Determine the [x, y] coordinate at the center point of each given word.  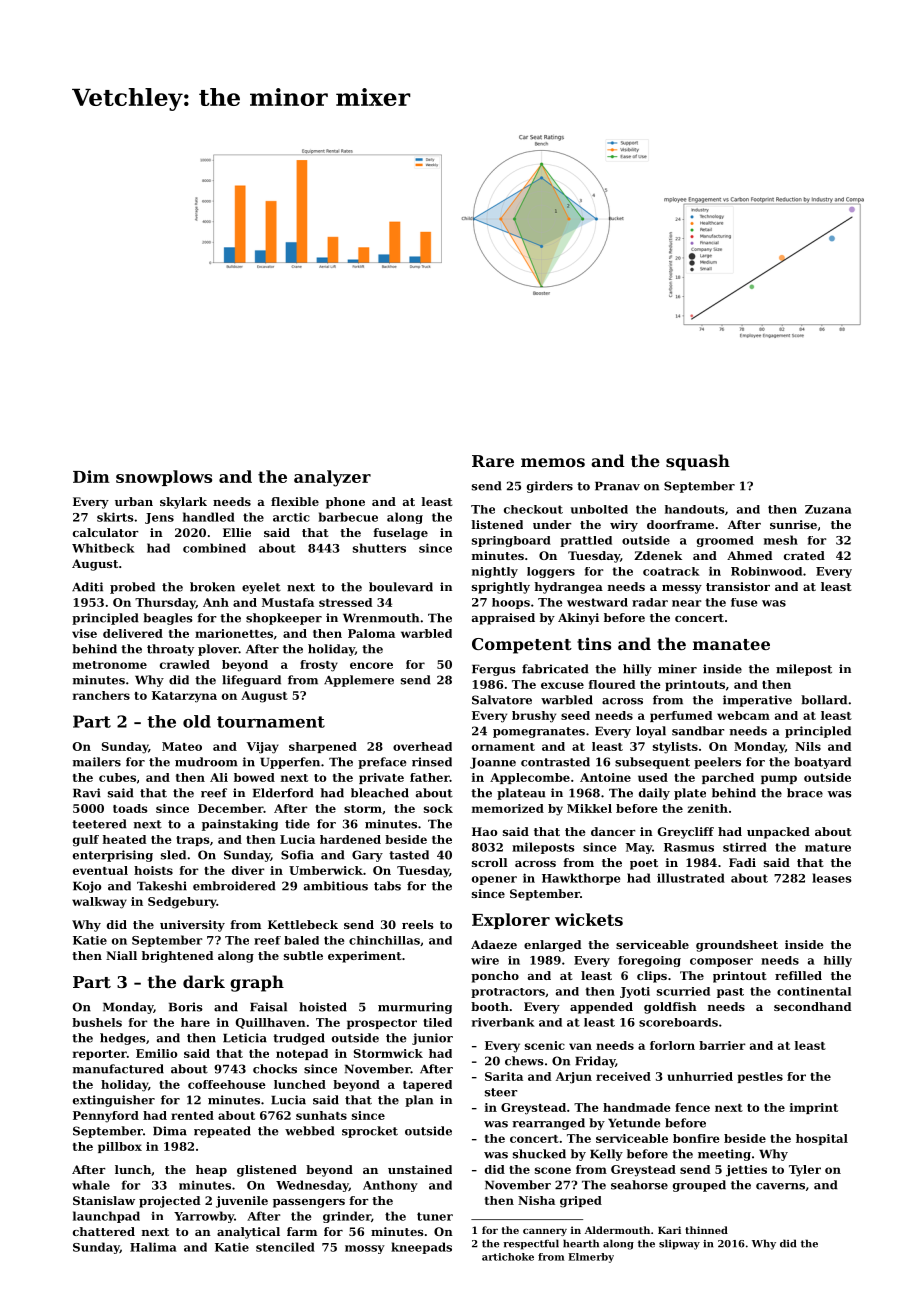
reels [418, 924]
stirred [745, 847]
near [687, 603]
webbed [310, 1131]
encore [371, 665]
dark [204, 981]
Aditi [87, 587]
